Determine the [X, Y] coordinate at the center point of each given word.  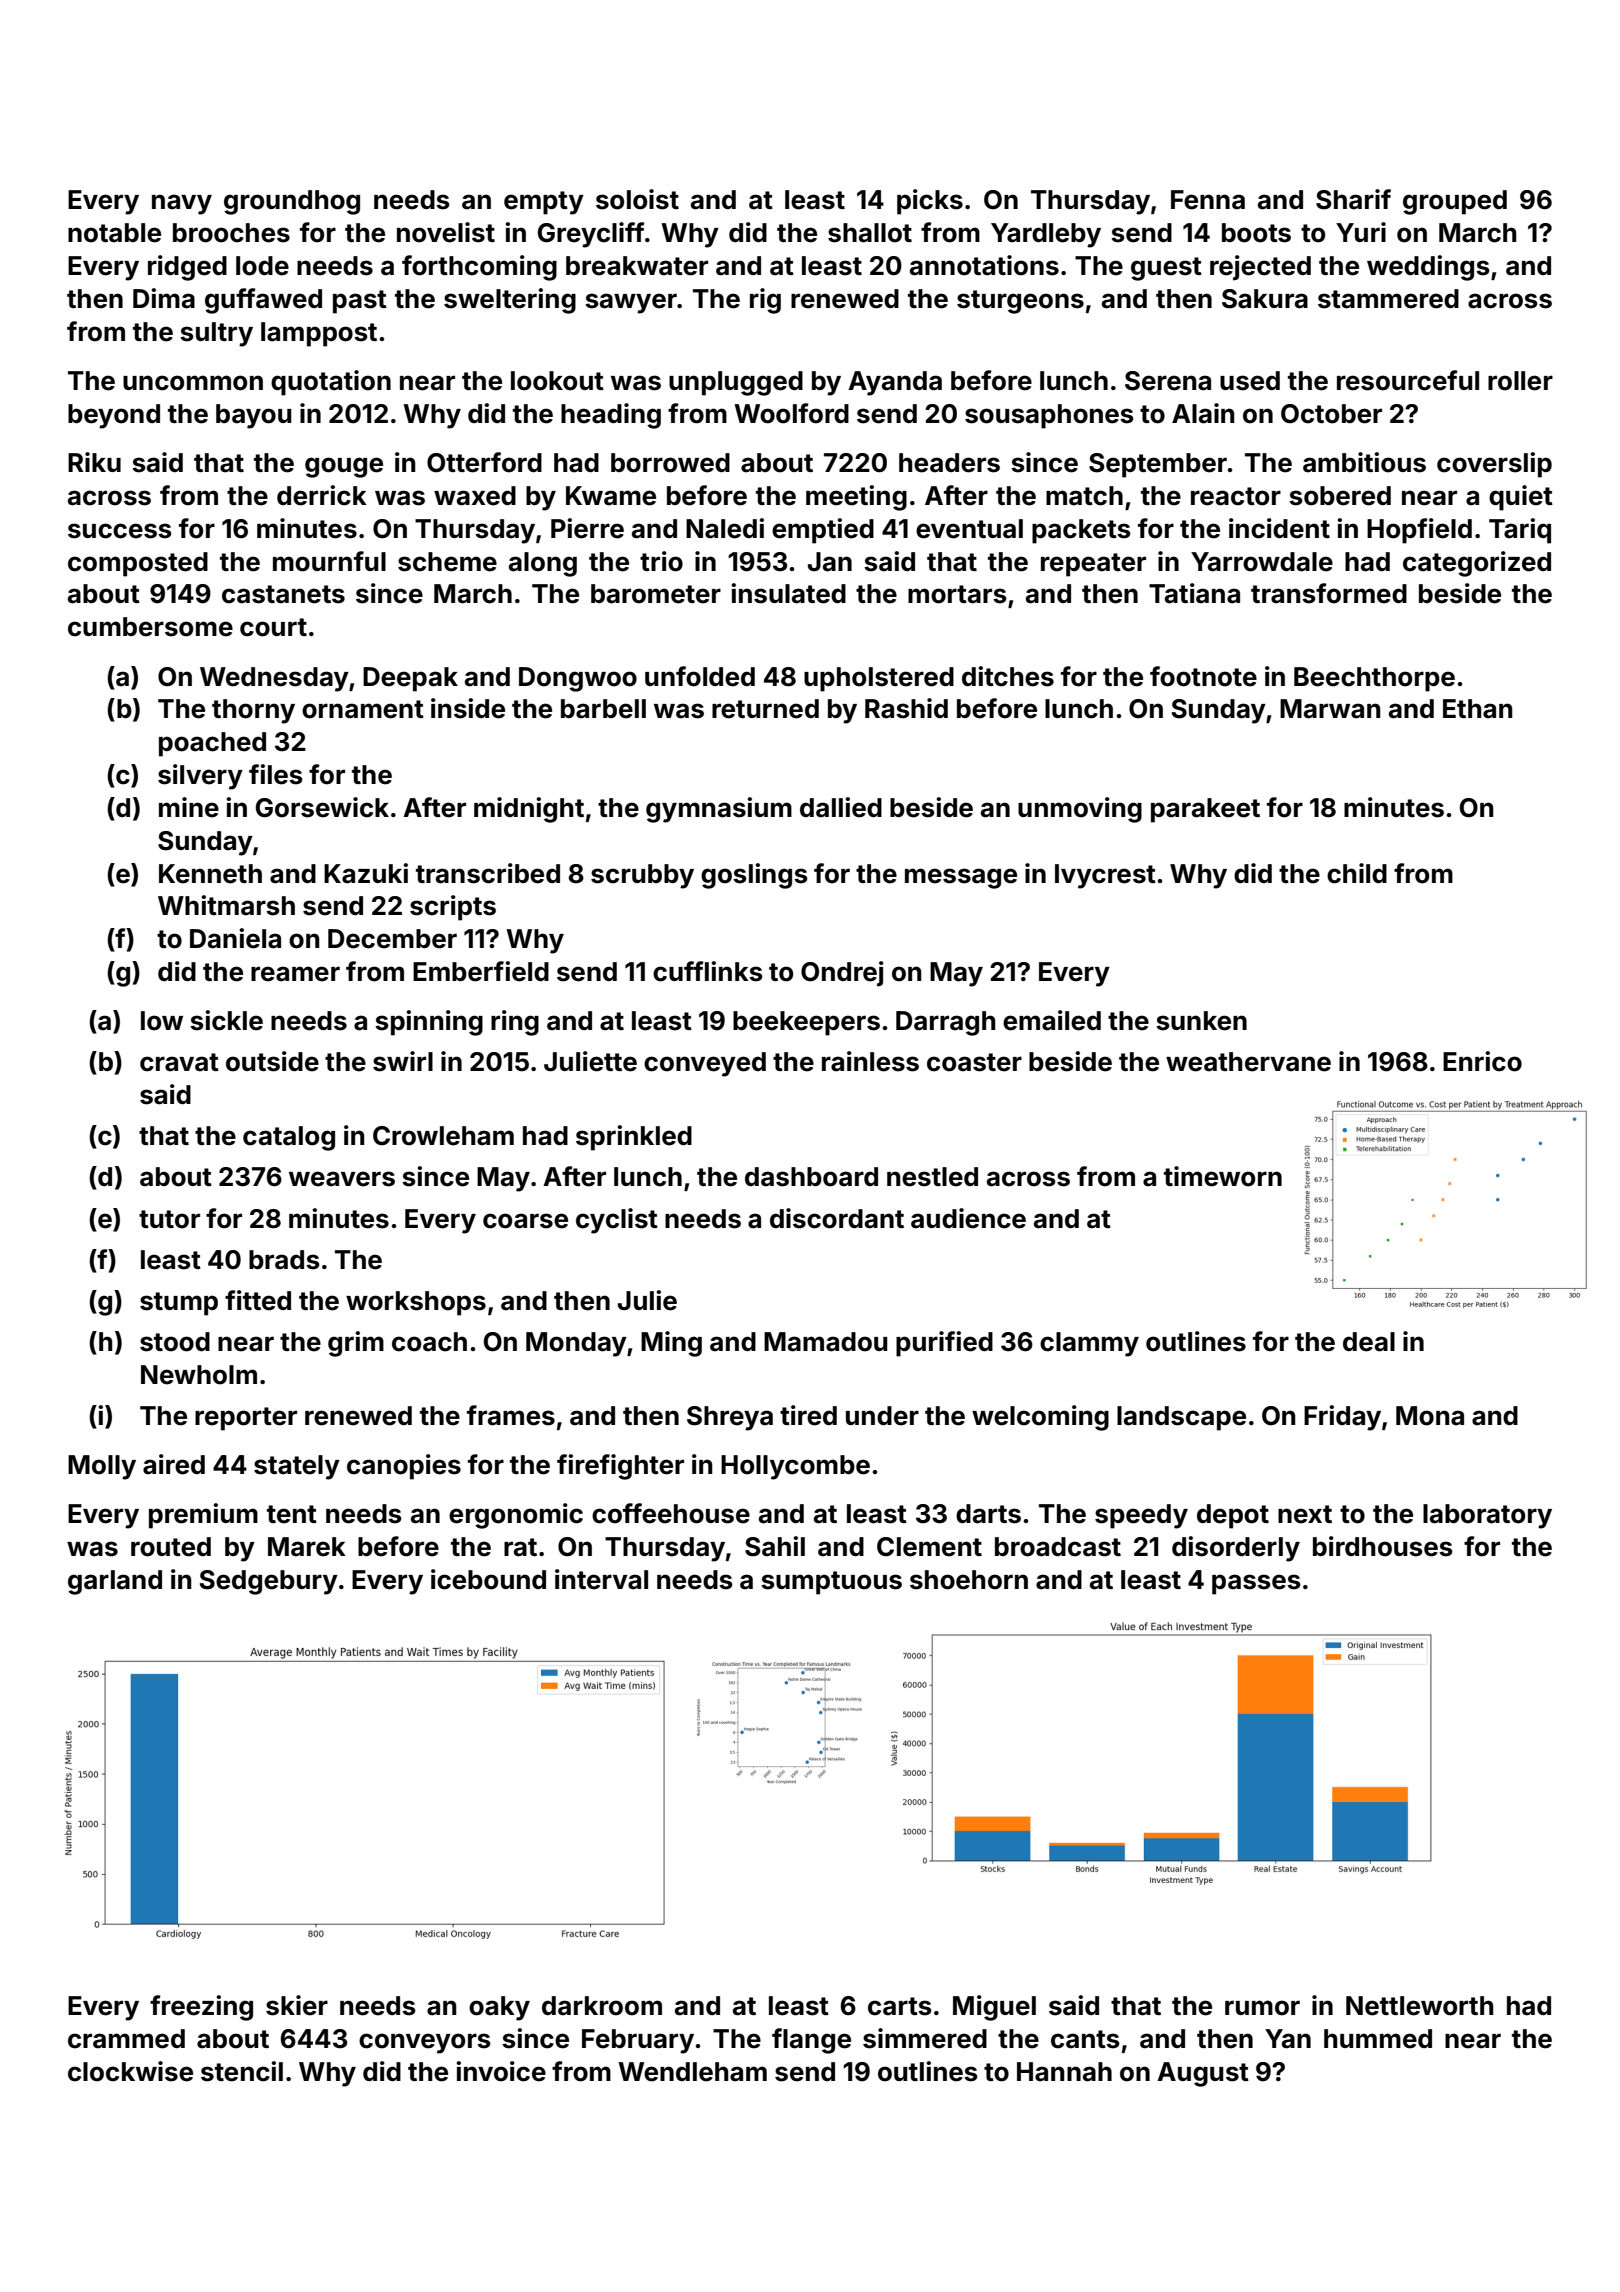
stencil [242, 2071]
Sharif [1353, 199]
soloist [637, 199]
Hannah [1064, 2072]
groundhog [292, 202]
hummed [1378, 2039]
